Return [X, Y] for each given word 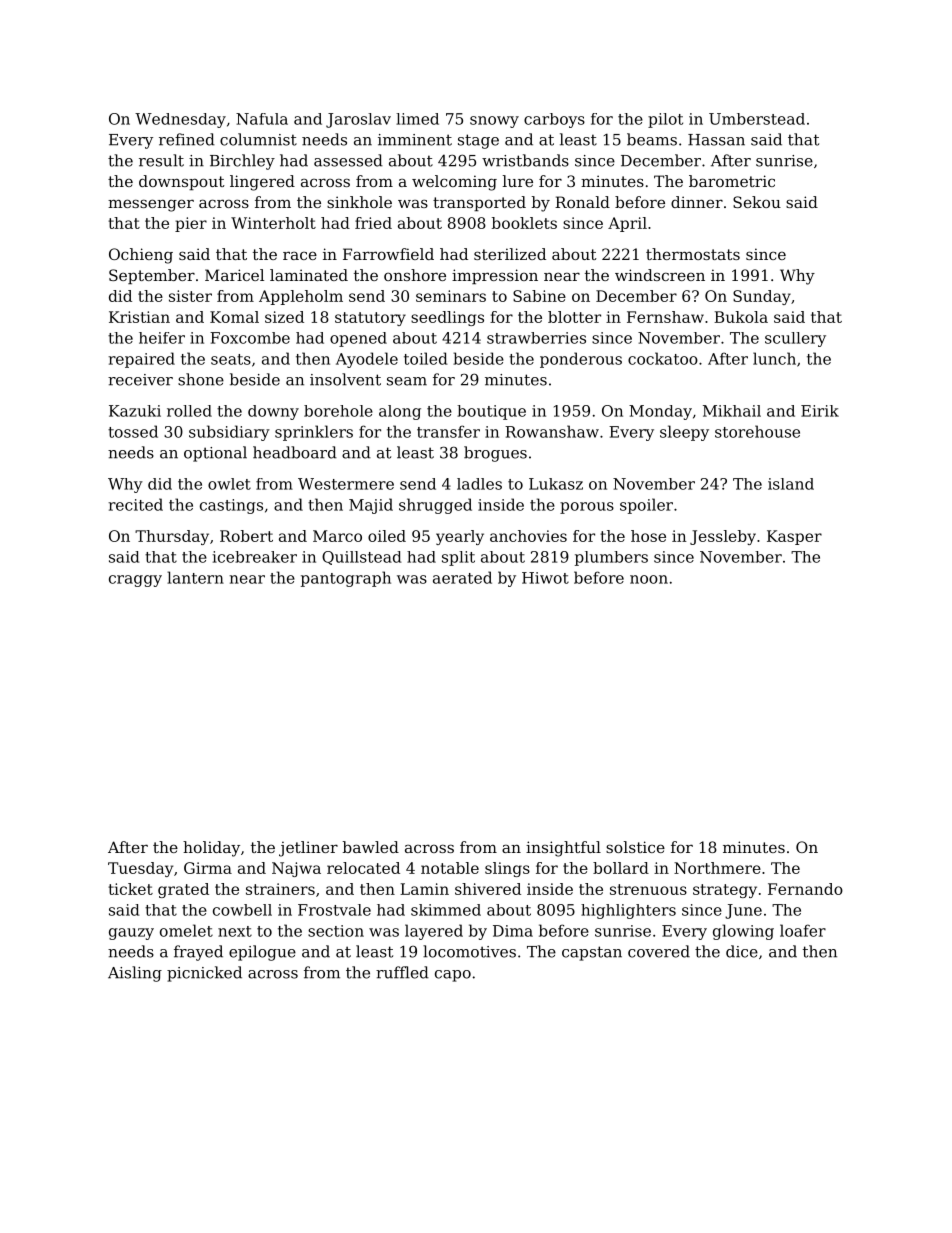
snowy [494, 122]
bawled [371, 847]
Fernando [805, 889]
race [300, 255]
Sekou [757, 202]
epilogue [262, 953]
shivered [488, 889]
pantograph [346, 579]
